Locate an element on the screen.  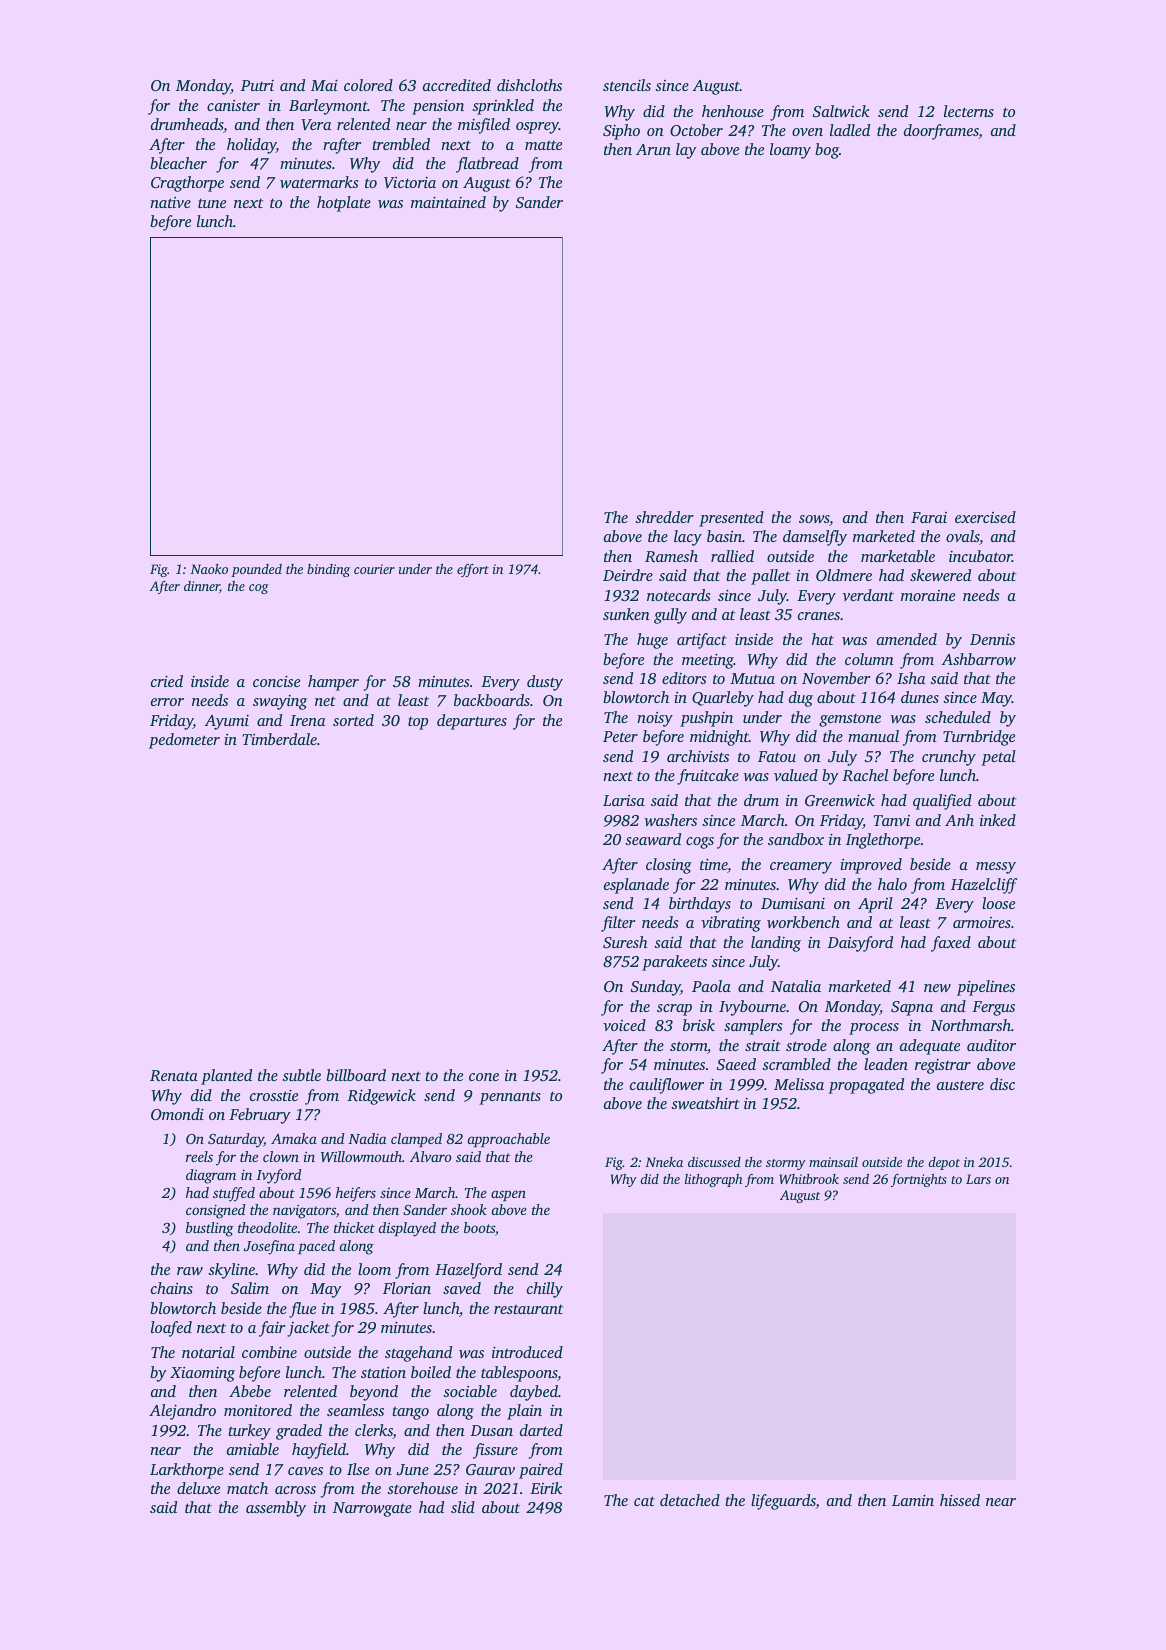
doorframes is located at coordinates (941, 132).
